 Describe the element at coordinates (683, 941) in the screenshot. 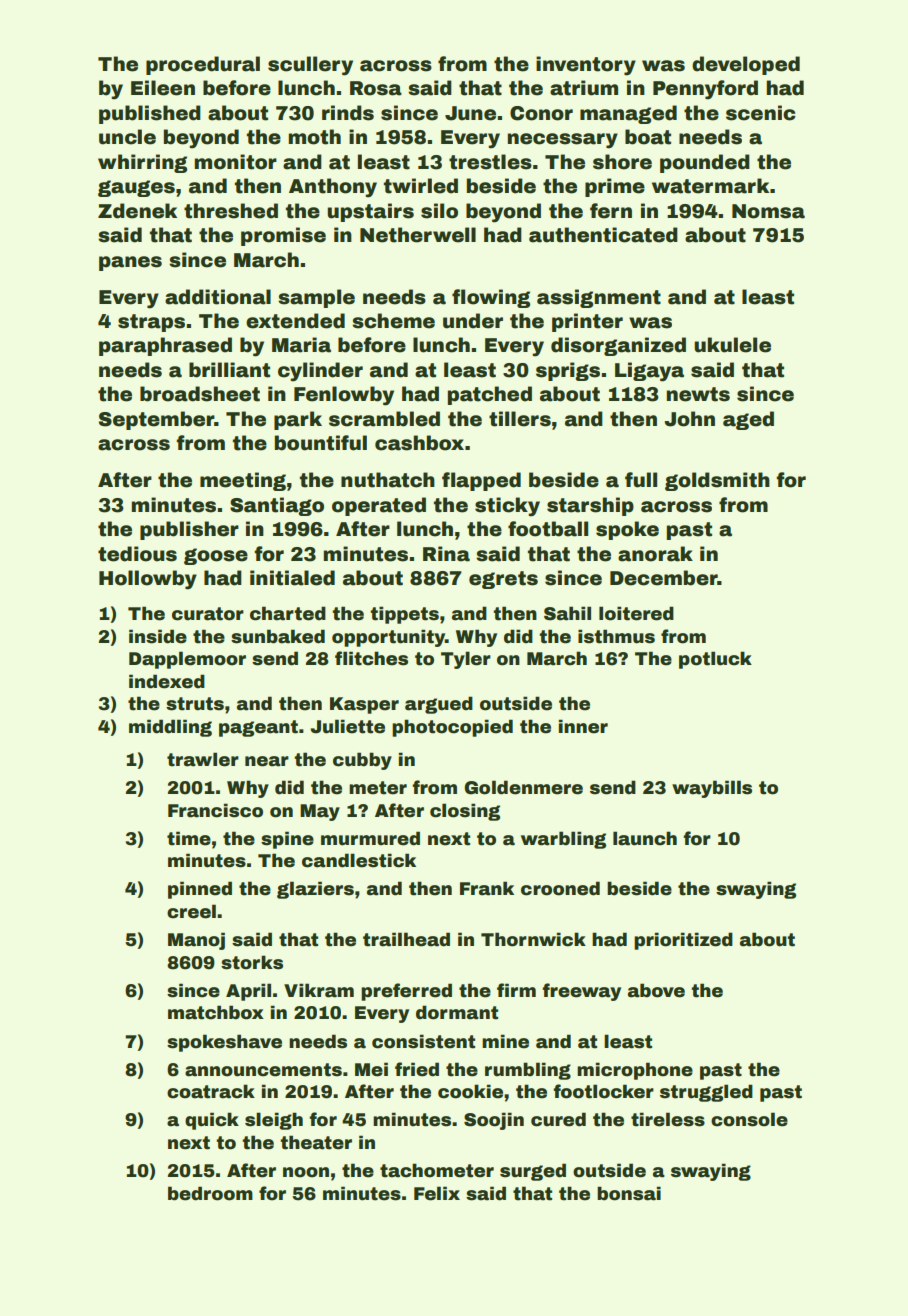

I see `prioritized` at that location.
